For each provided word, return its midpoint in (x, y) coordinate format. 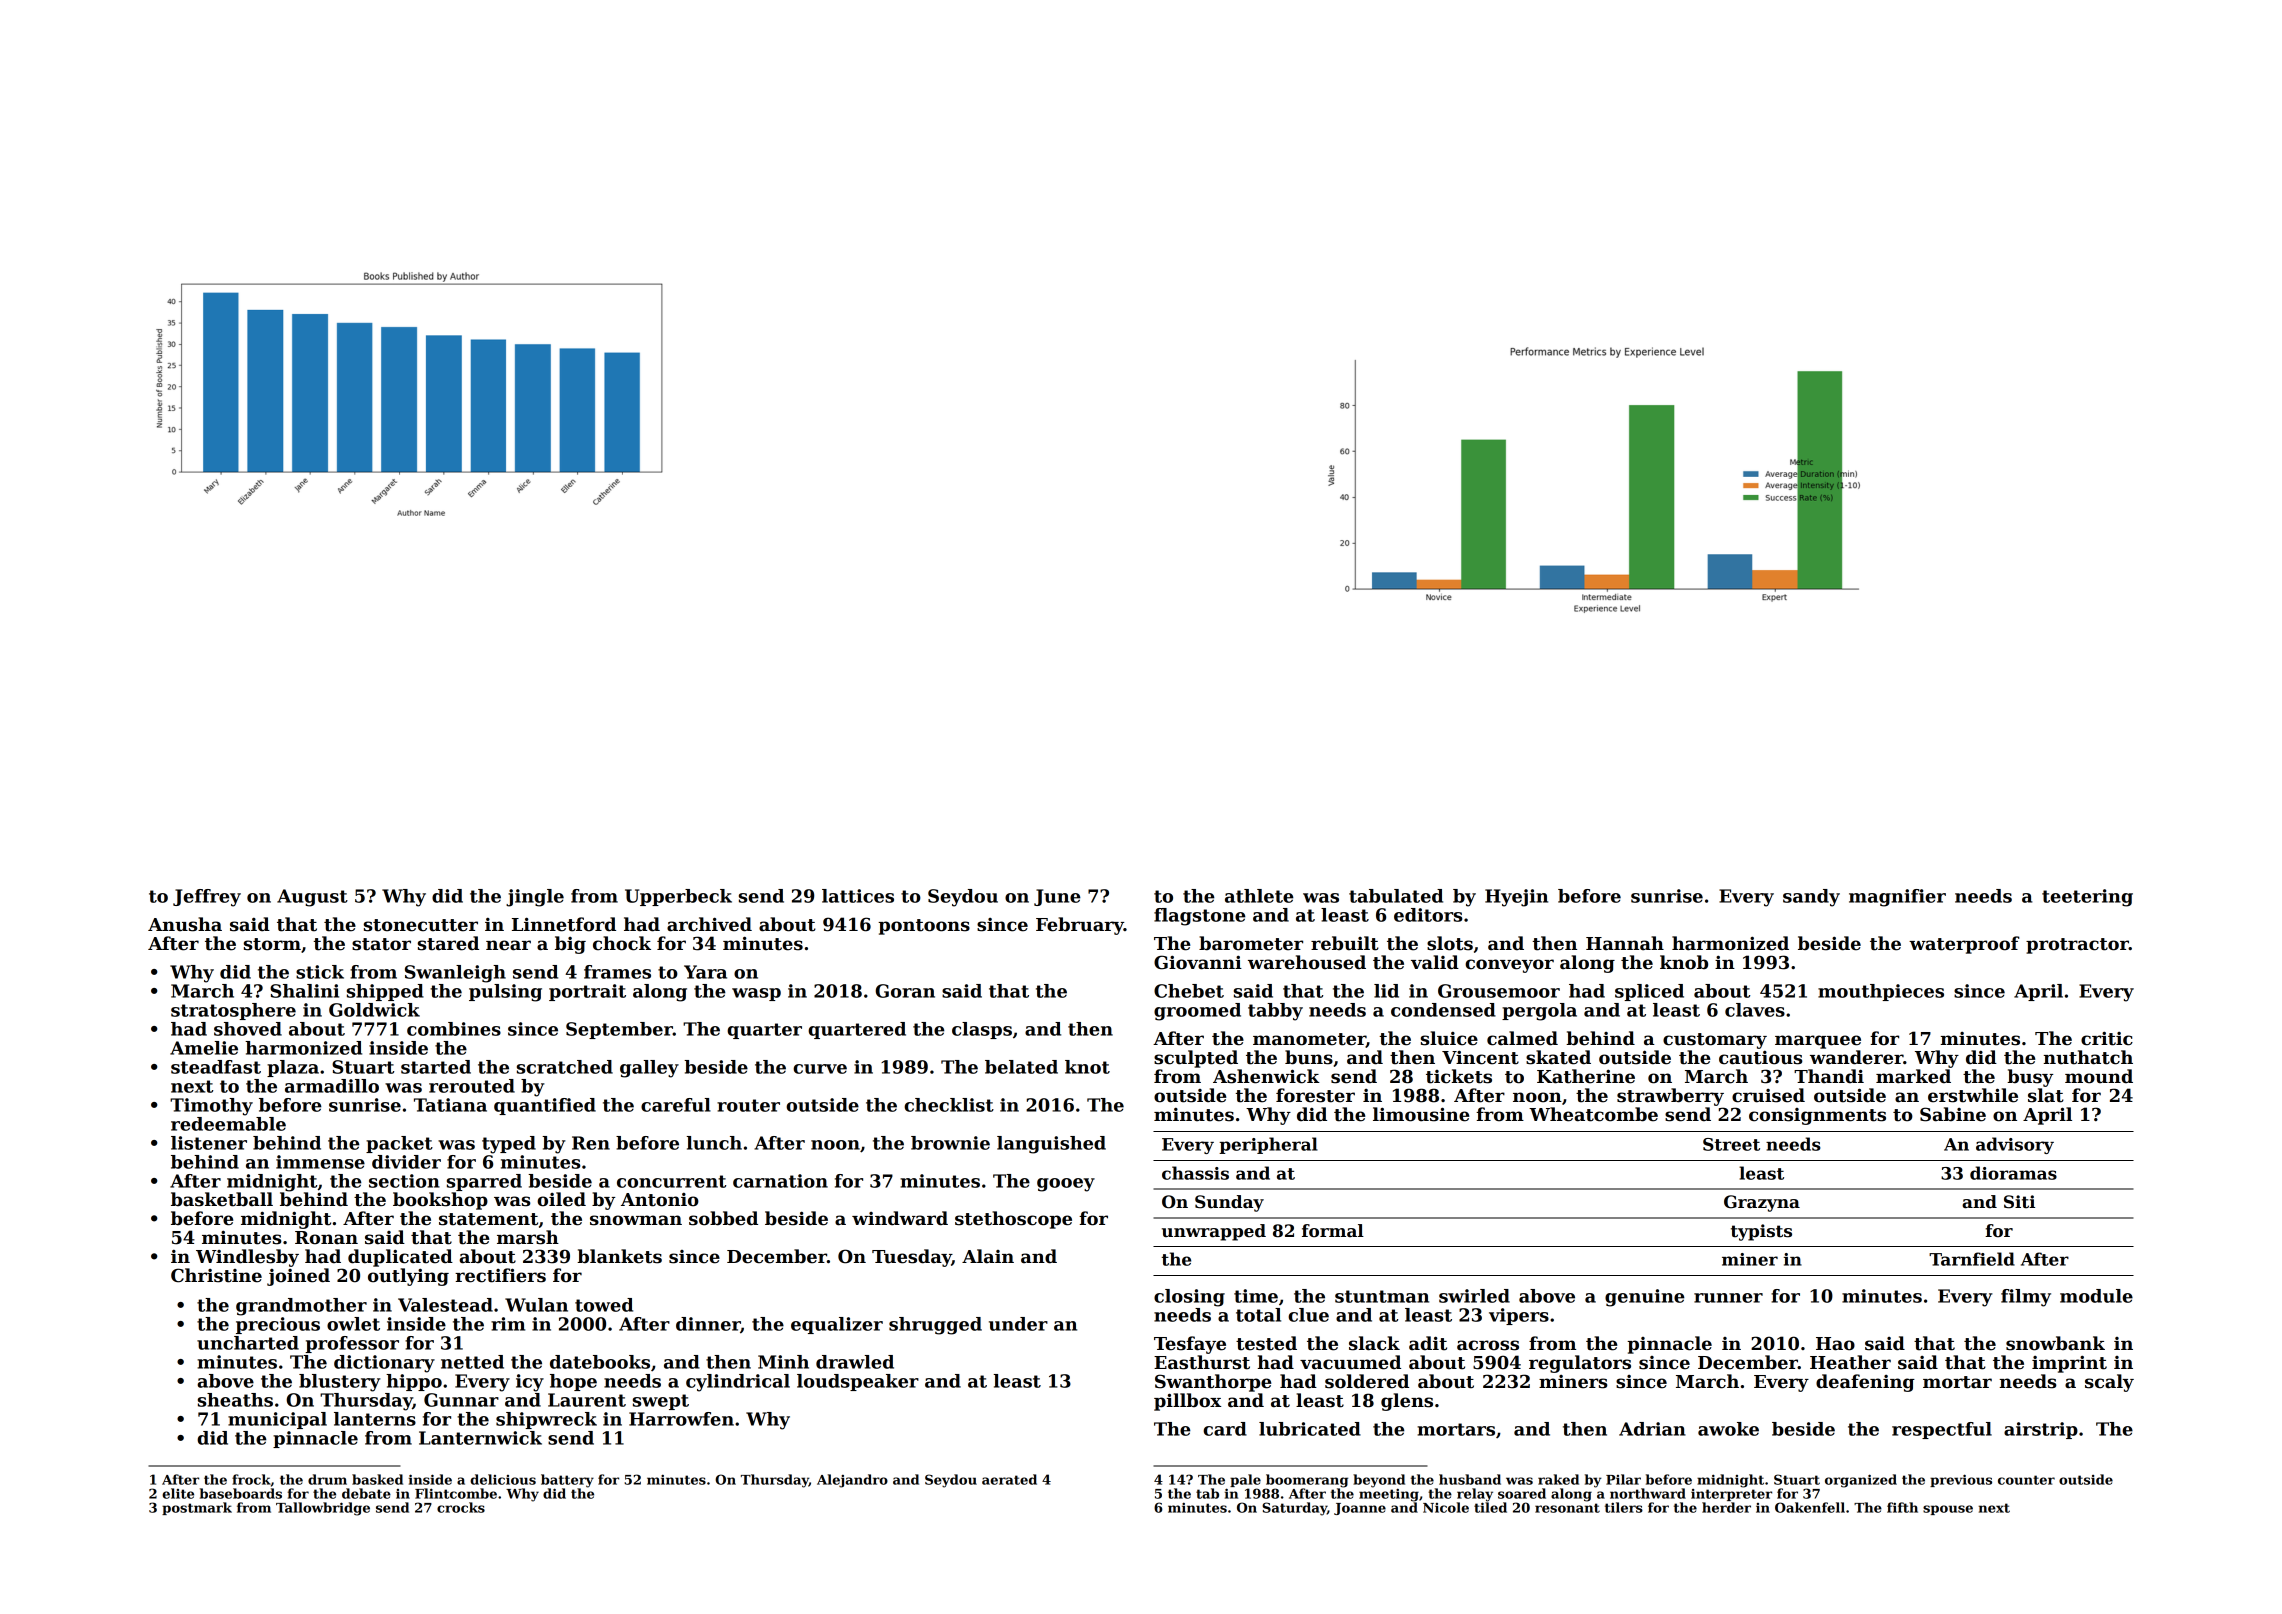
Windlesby (247, 1258)
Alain (988, 1256)
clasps (982, 1030)
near (508, 945)
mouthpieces (1881, 992)
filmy (2026, 1298)
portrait (587, 992)
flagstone (1200, 917)
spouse (1948, 1510)
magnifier (1897, 898)
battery (567, 1481)
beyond (1379, 1481)
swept (661, 1402)
